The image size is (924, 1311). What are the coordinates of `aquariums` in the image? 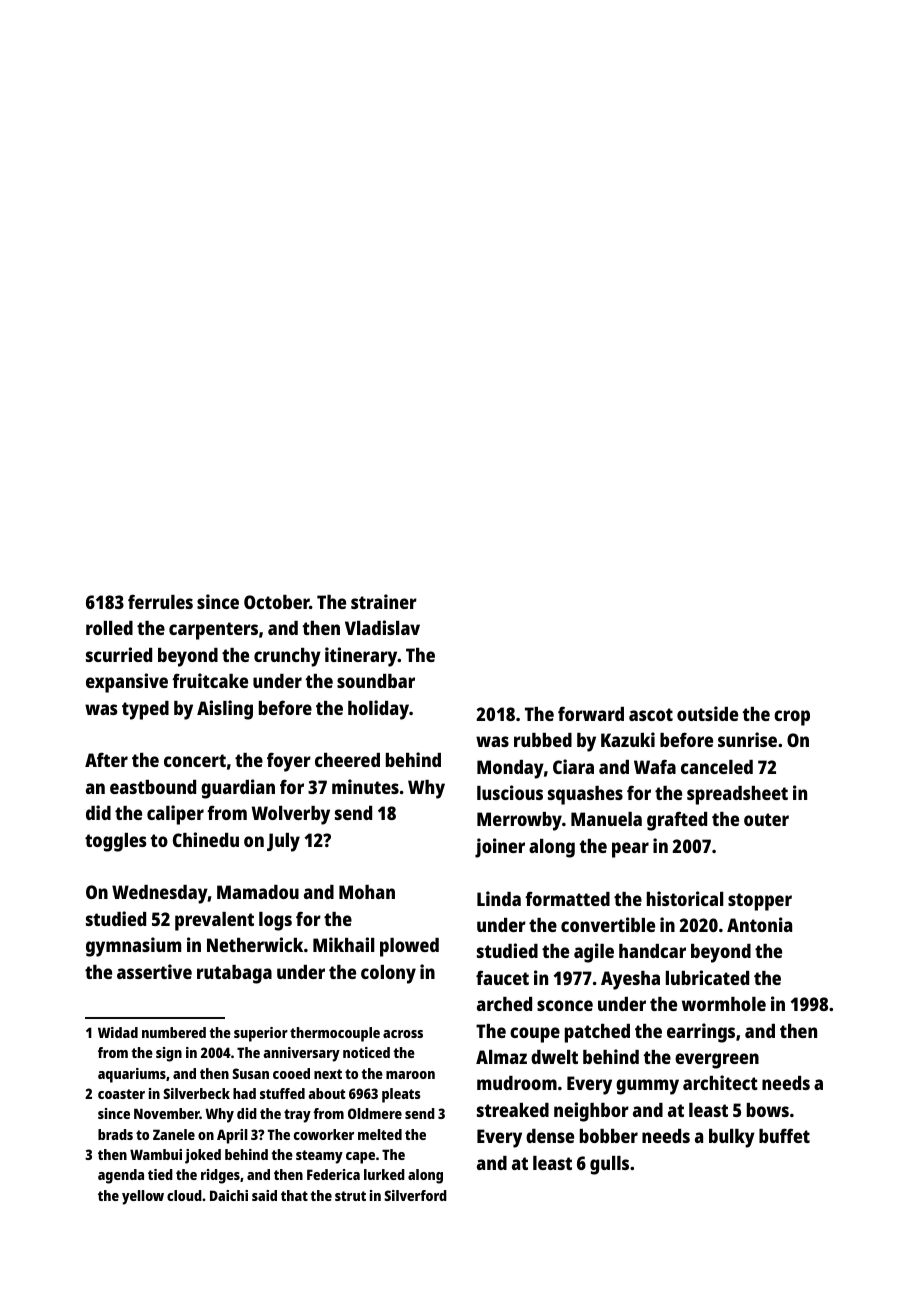 It's located at (132, 1075).
